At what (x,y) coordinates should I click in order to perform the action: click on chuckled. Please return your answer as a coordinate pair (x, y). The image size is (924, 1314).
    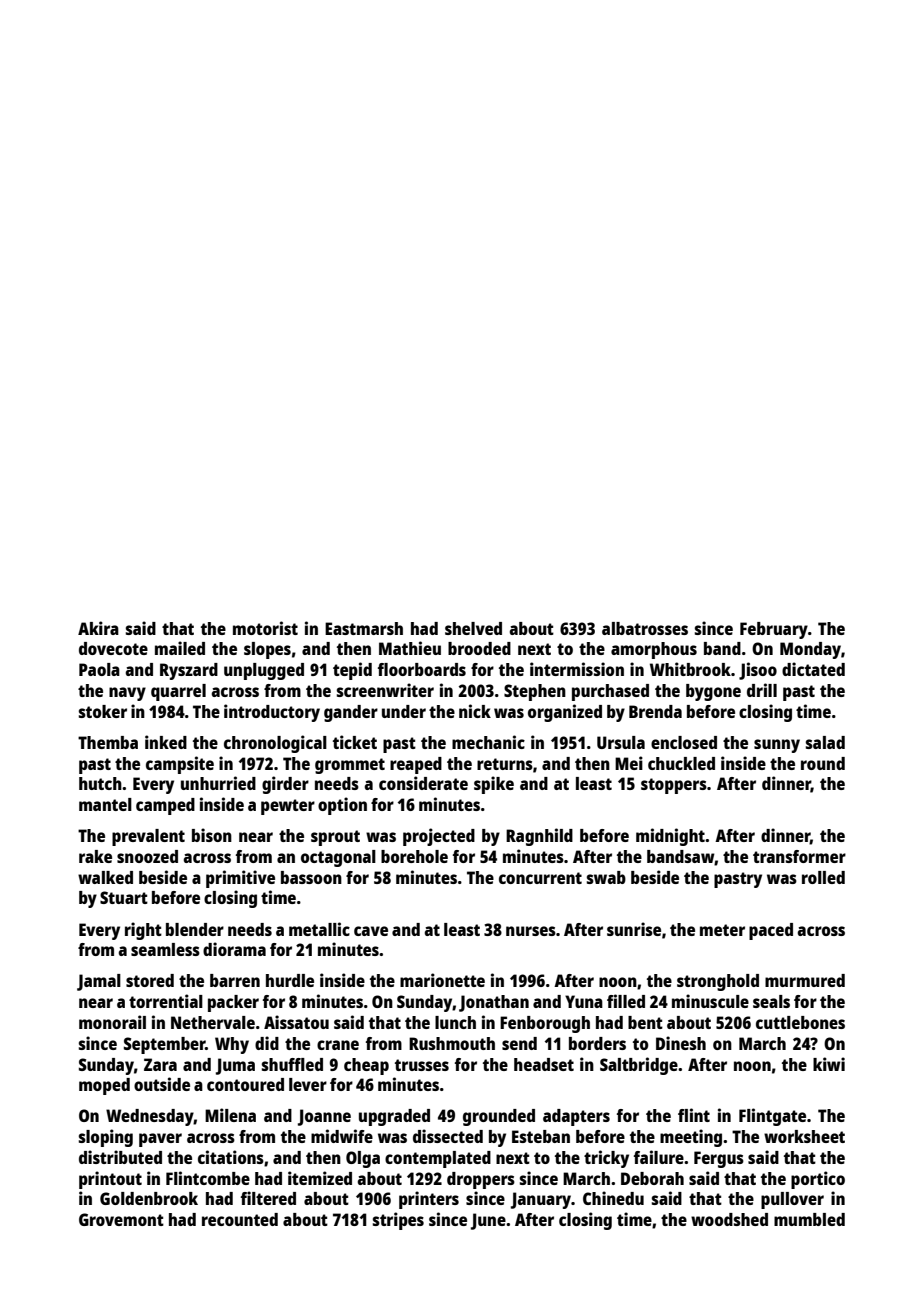
    Looking at the image, I should click on (681, 763).
